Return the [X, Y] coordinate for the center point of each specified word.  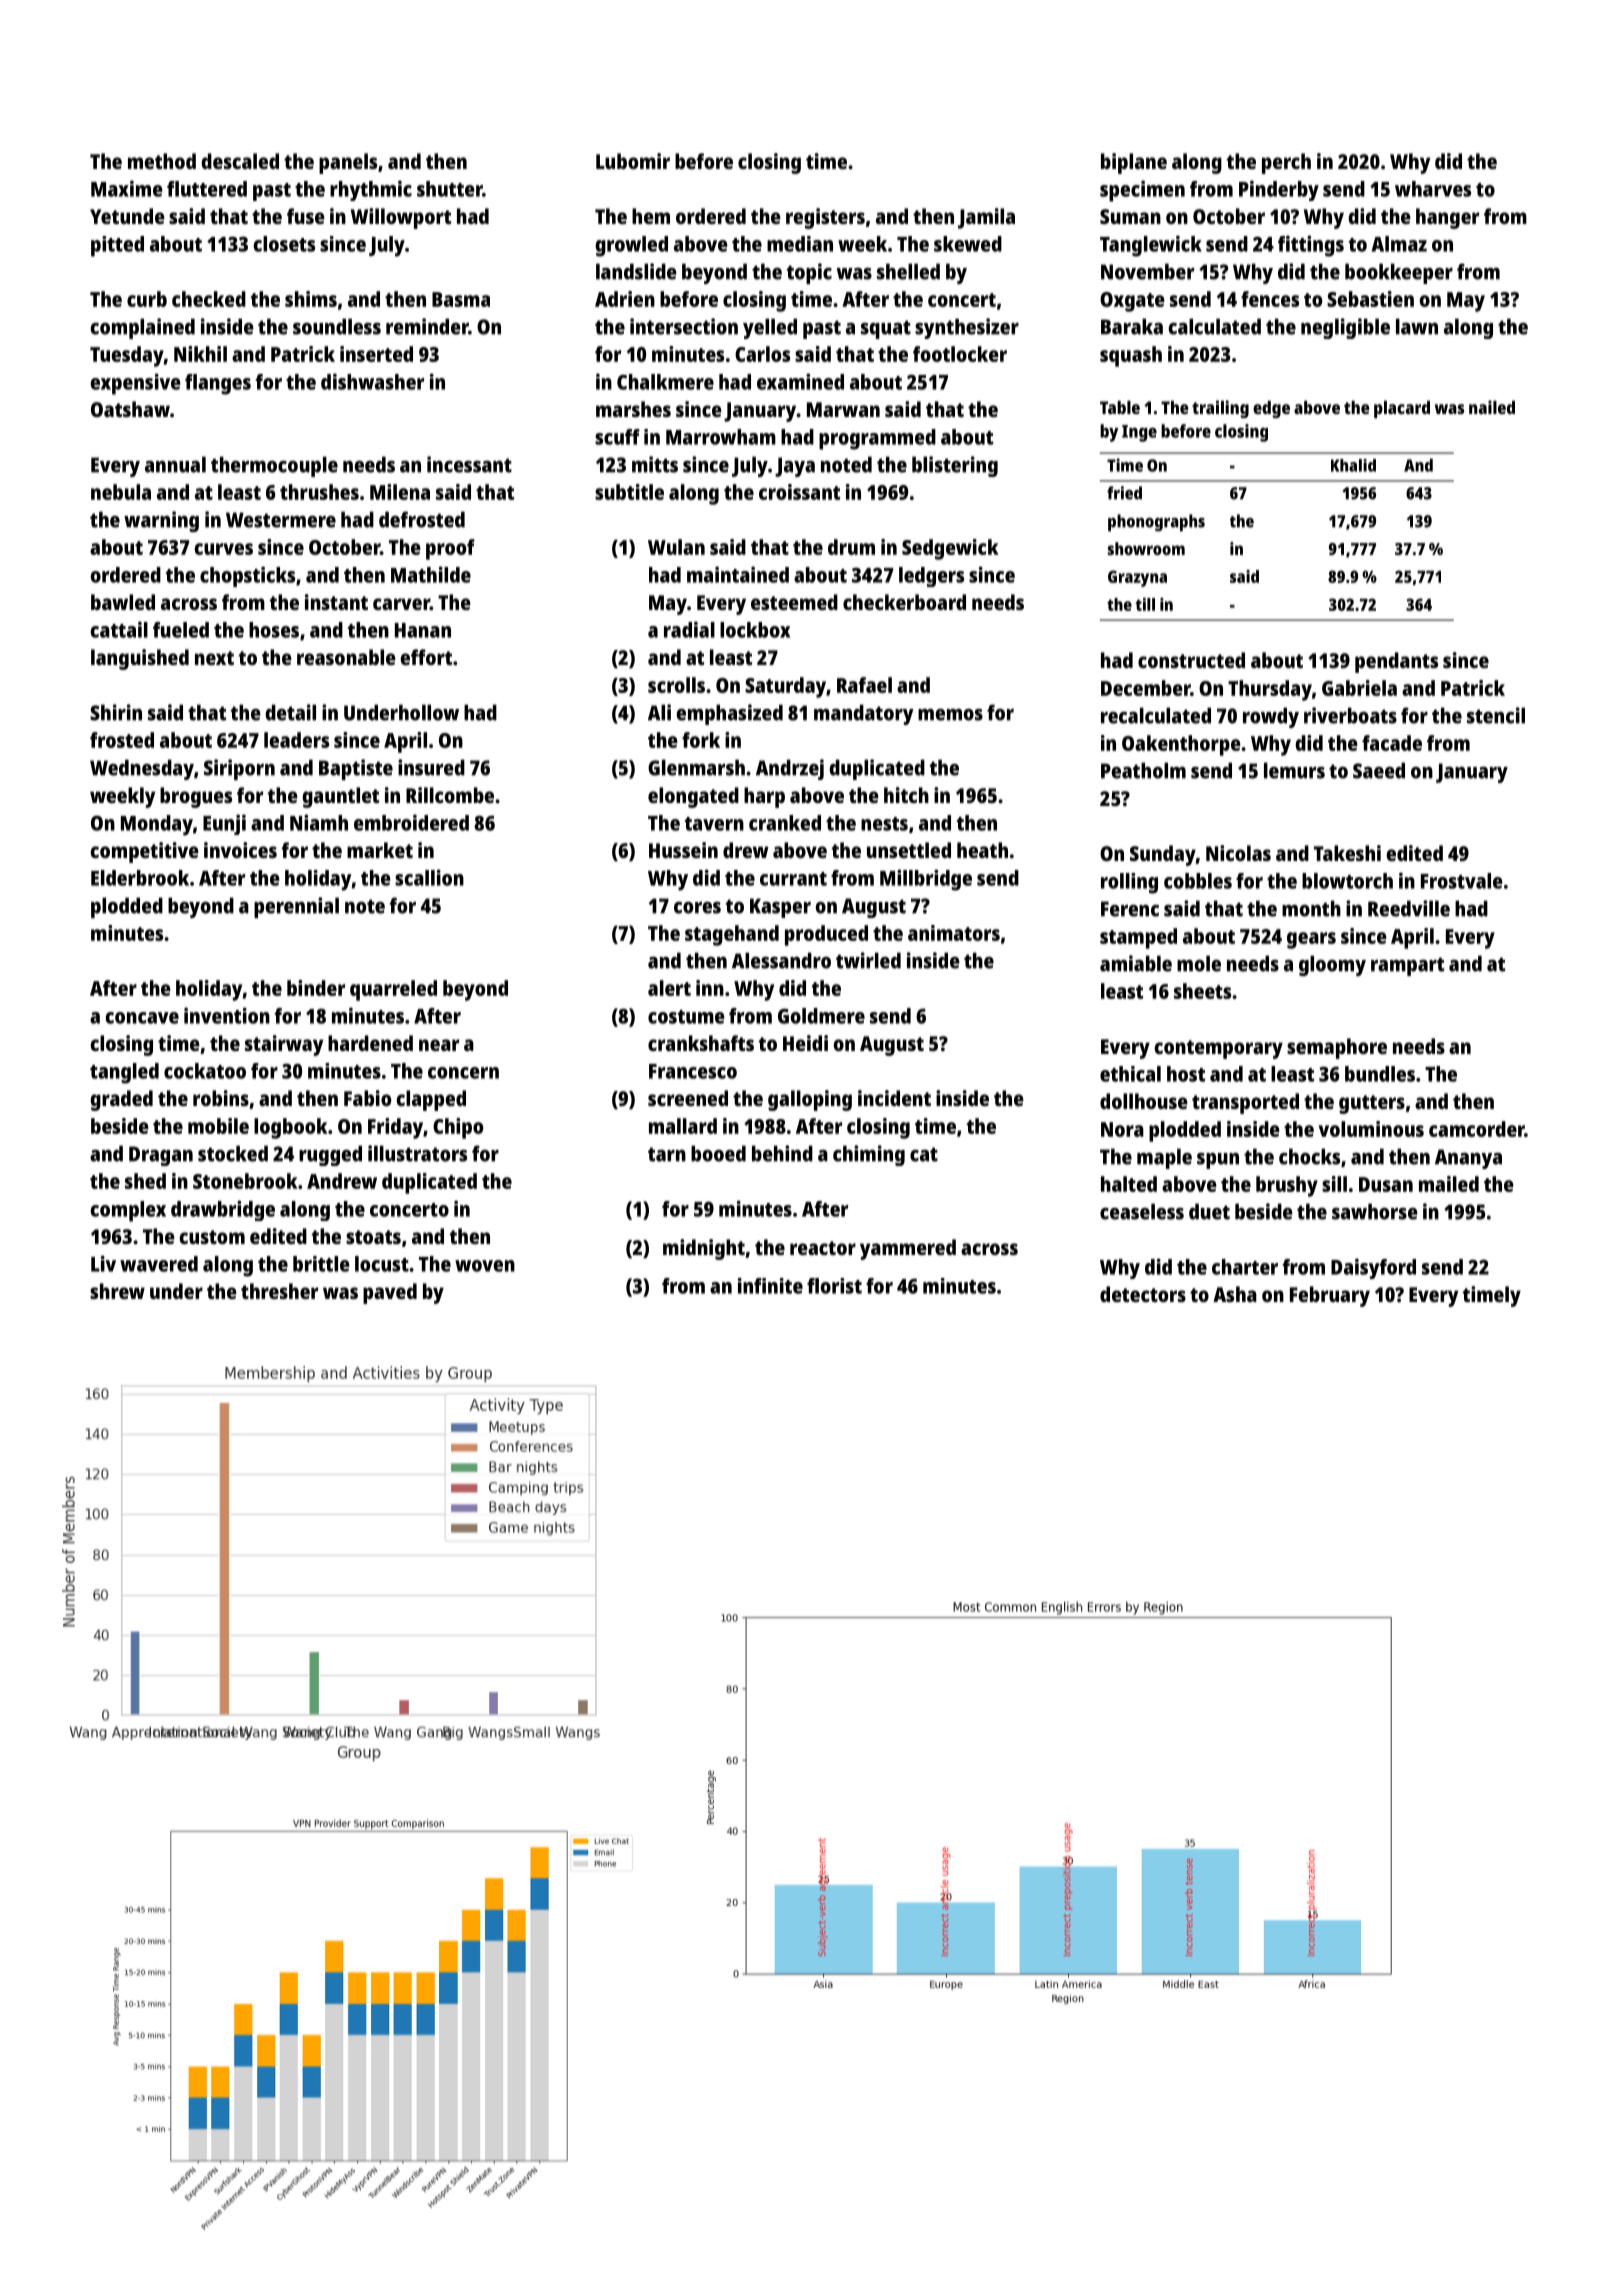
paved [390, 1293]
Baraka [1132, 326]
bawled [123, 602]
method [162, 161]
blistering [955, 466]
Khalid [1353, 465]
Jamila [986, 218]
